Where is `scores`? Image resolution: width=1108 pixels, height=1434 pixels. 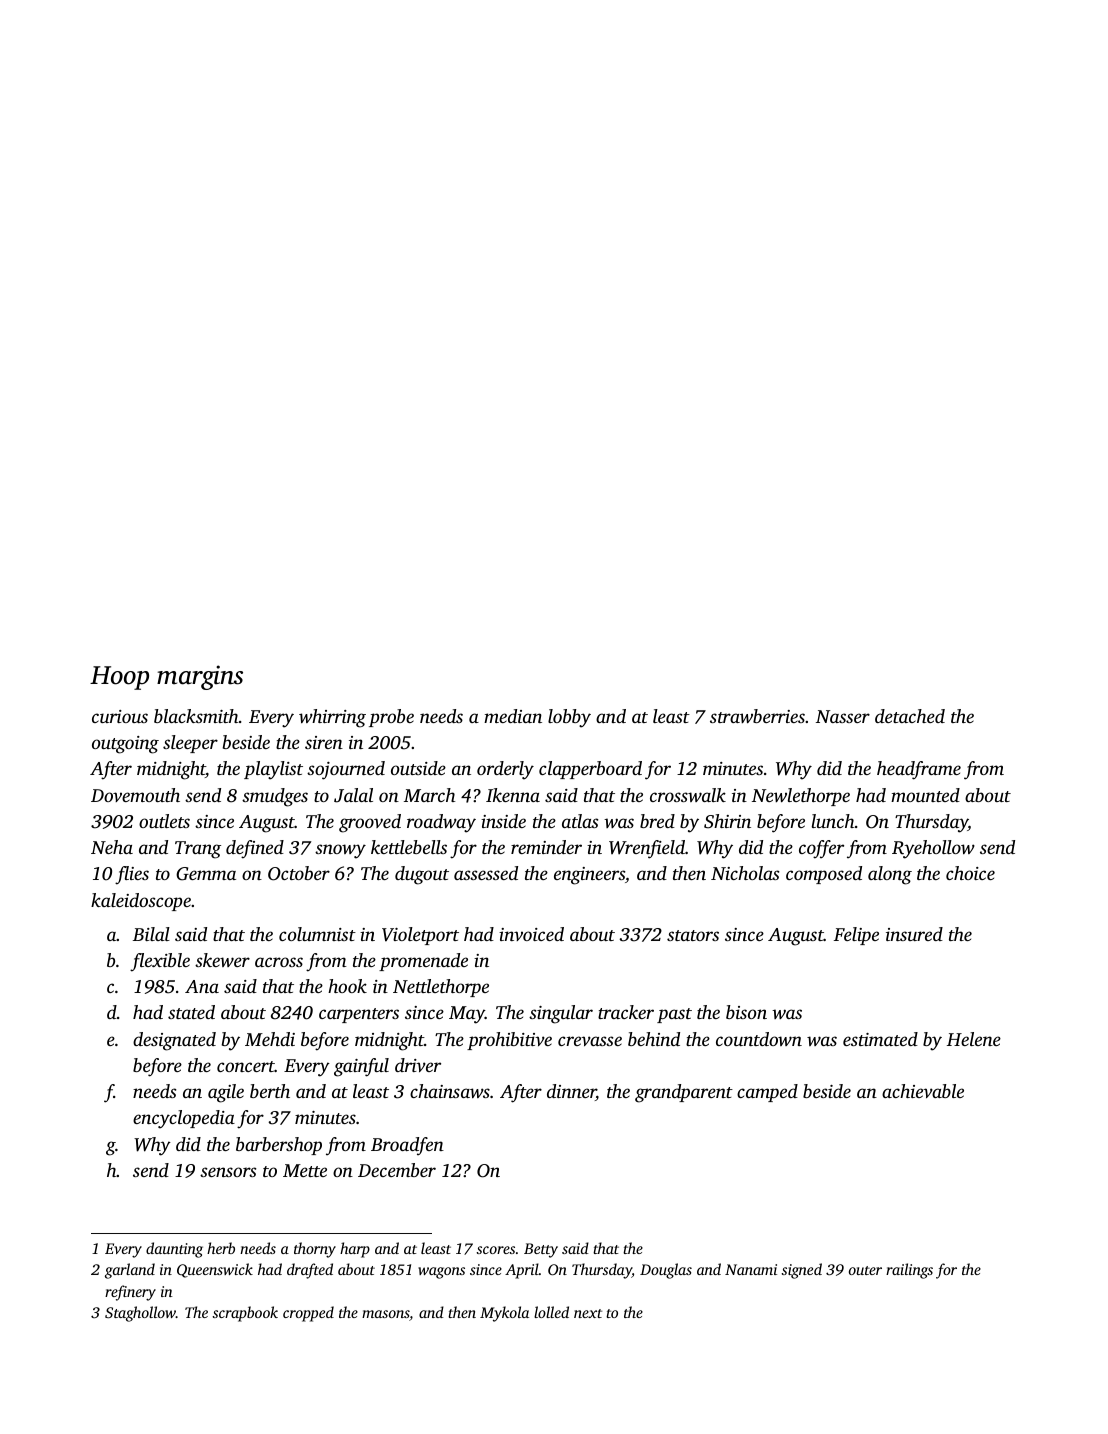 scores is located at coordinates (496, 1250).
